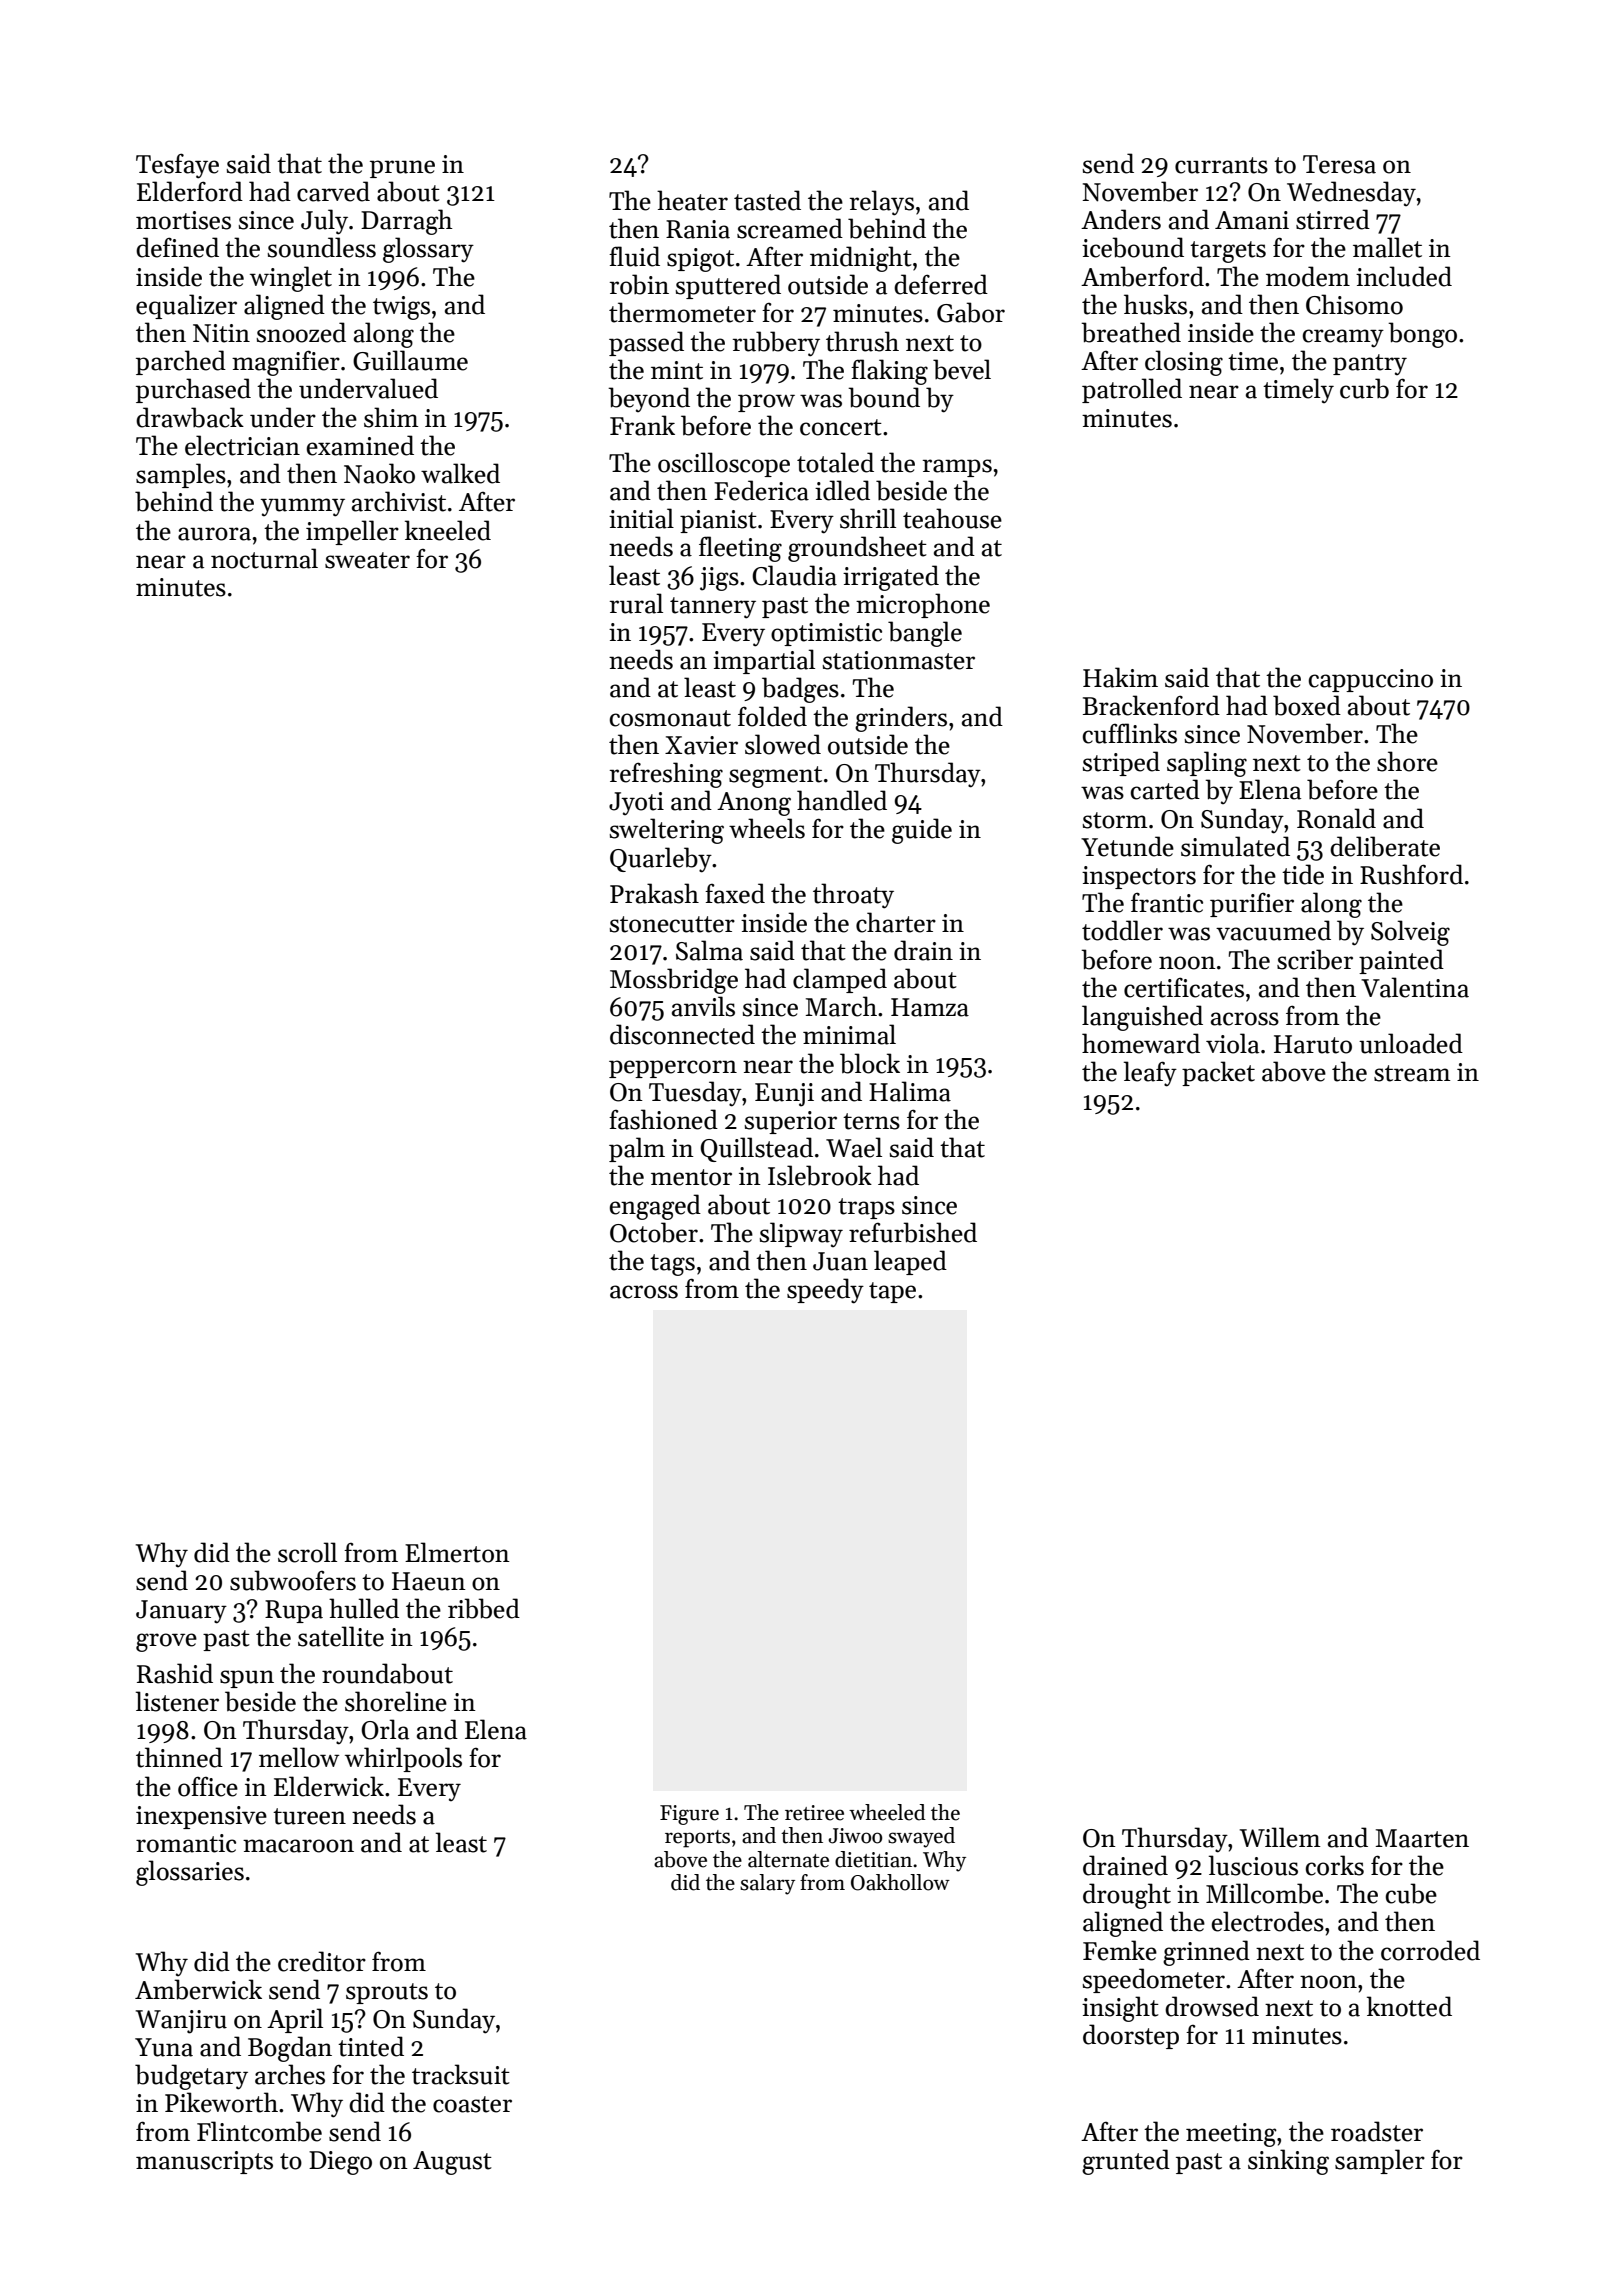  Describe the element at coordinates (1121, 763) in the screenshot. I see `striped` at that location.
